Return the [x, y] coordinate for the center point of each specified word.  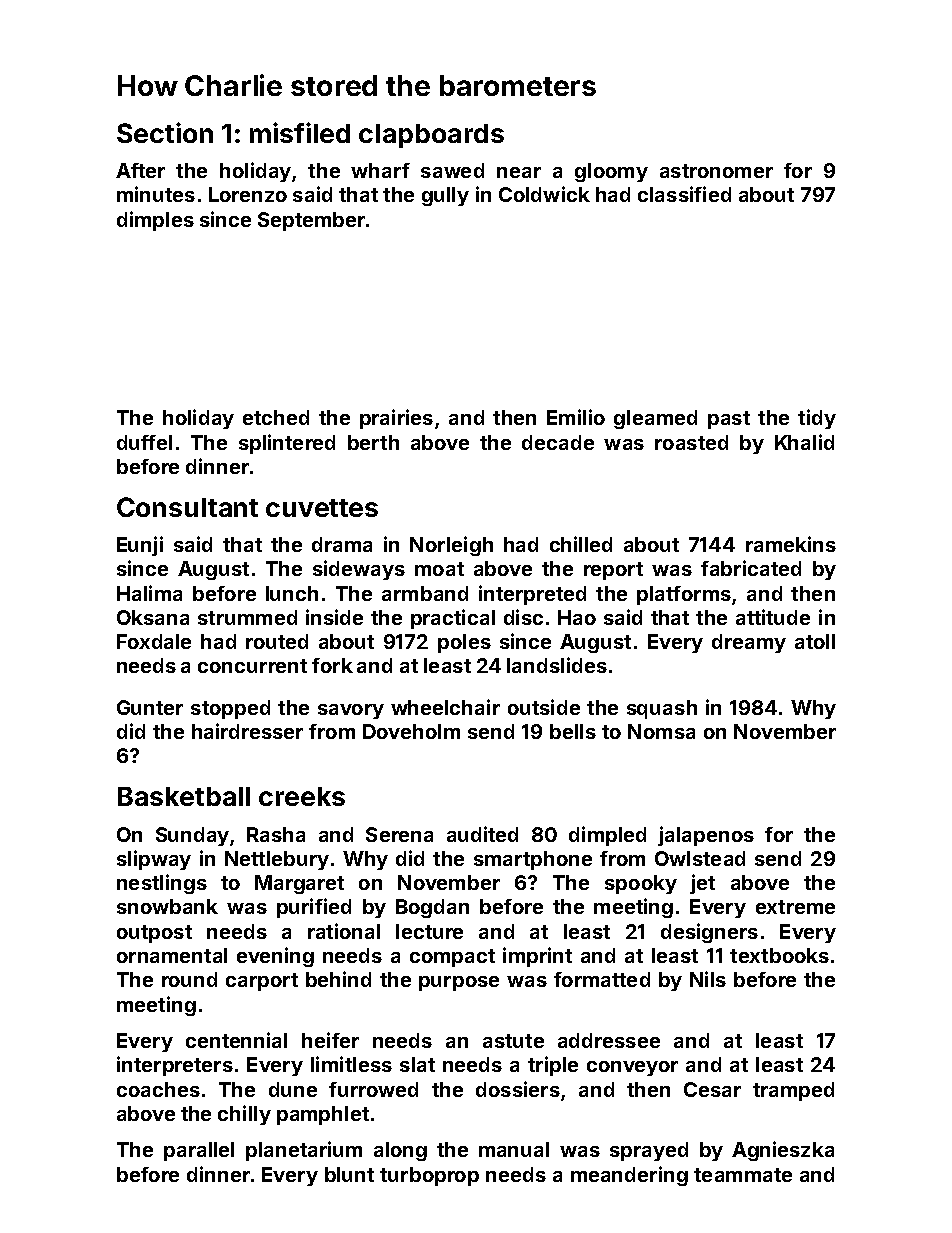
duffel [144, 442]
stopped [230, 709]
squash [662, 709]
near [519, 172]
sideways [359, 570]
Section [165, 132]
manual [514, 1149]
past [729, 420]
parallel [199, 1151]
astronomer [716, 171]
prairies [396, 419]
